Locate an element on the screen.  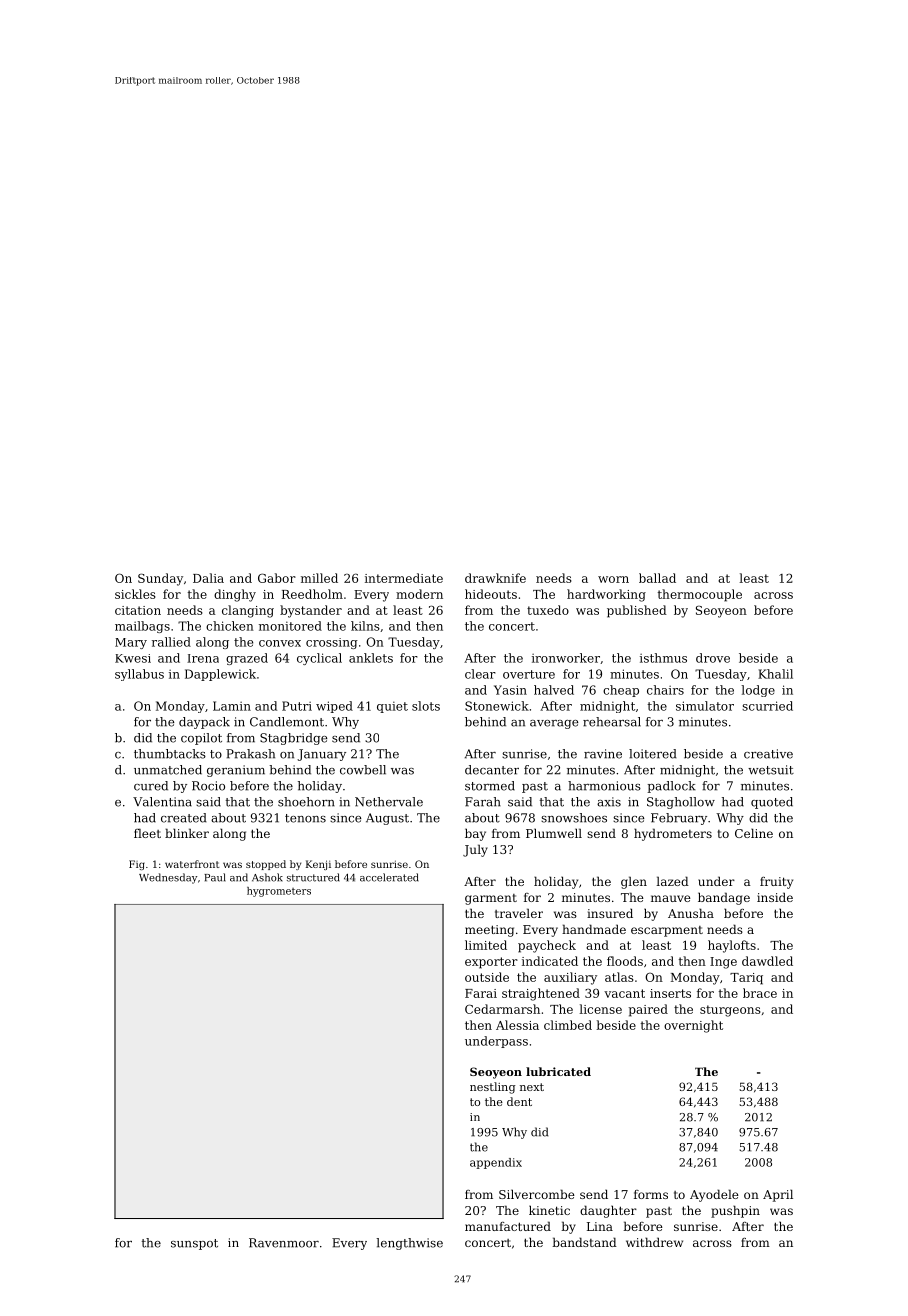
sunspot is located at coordinates (194, 1244).
